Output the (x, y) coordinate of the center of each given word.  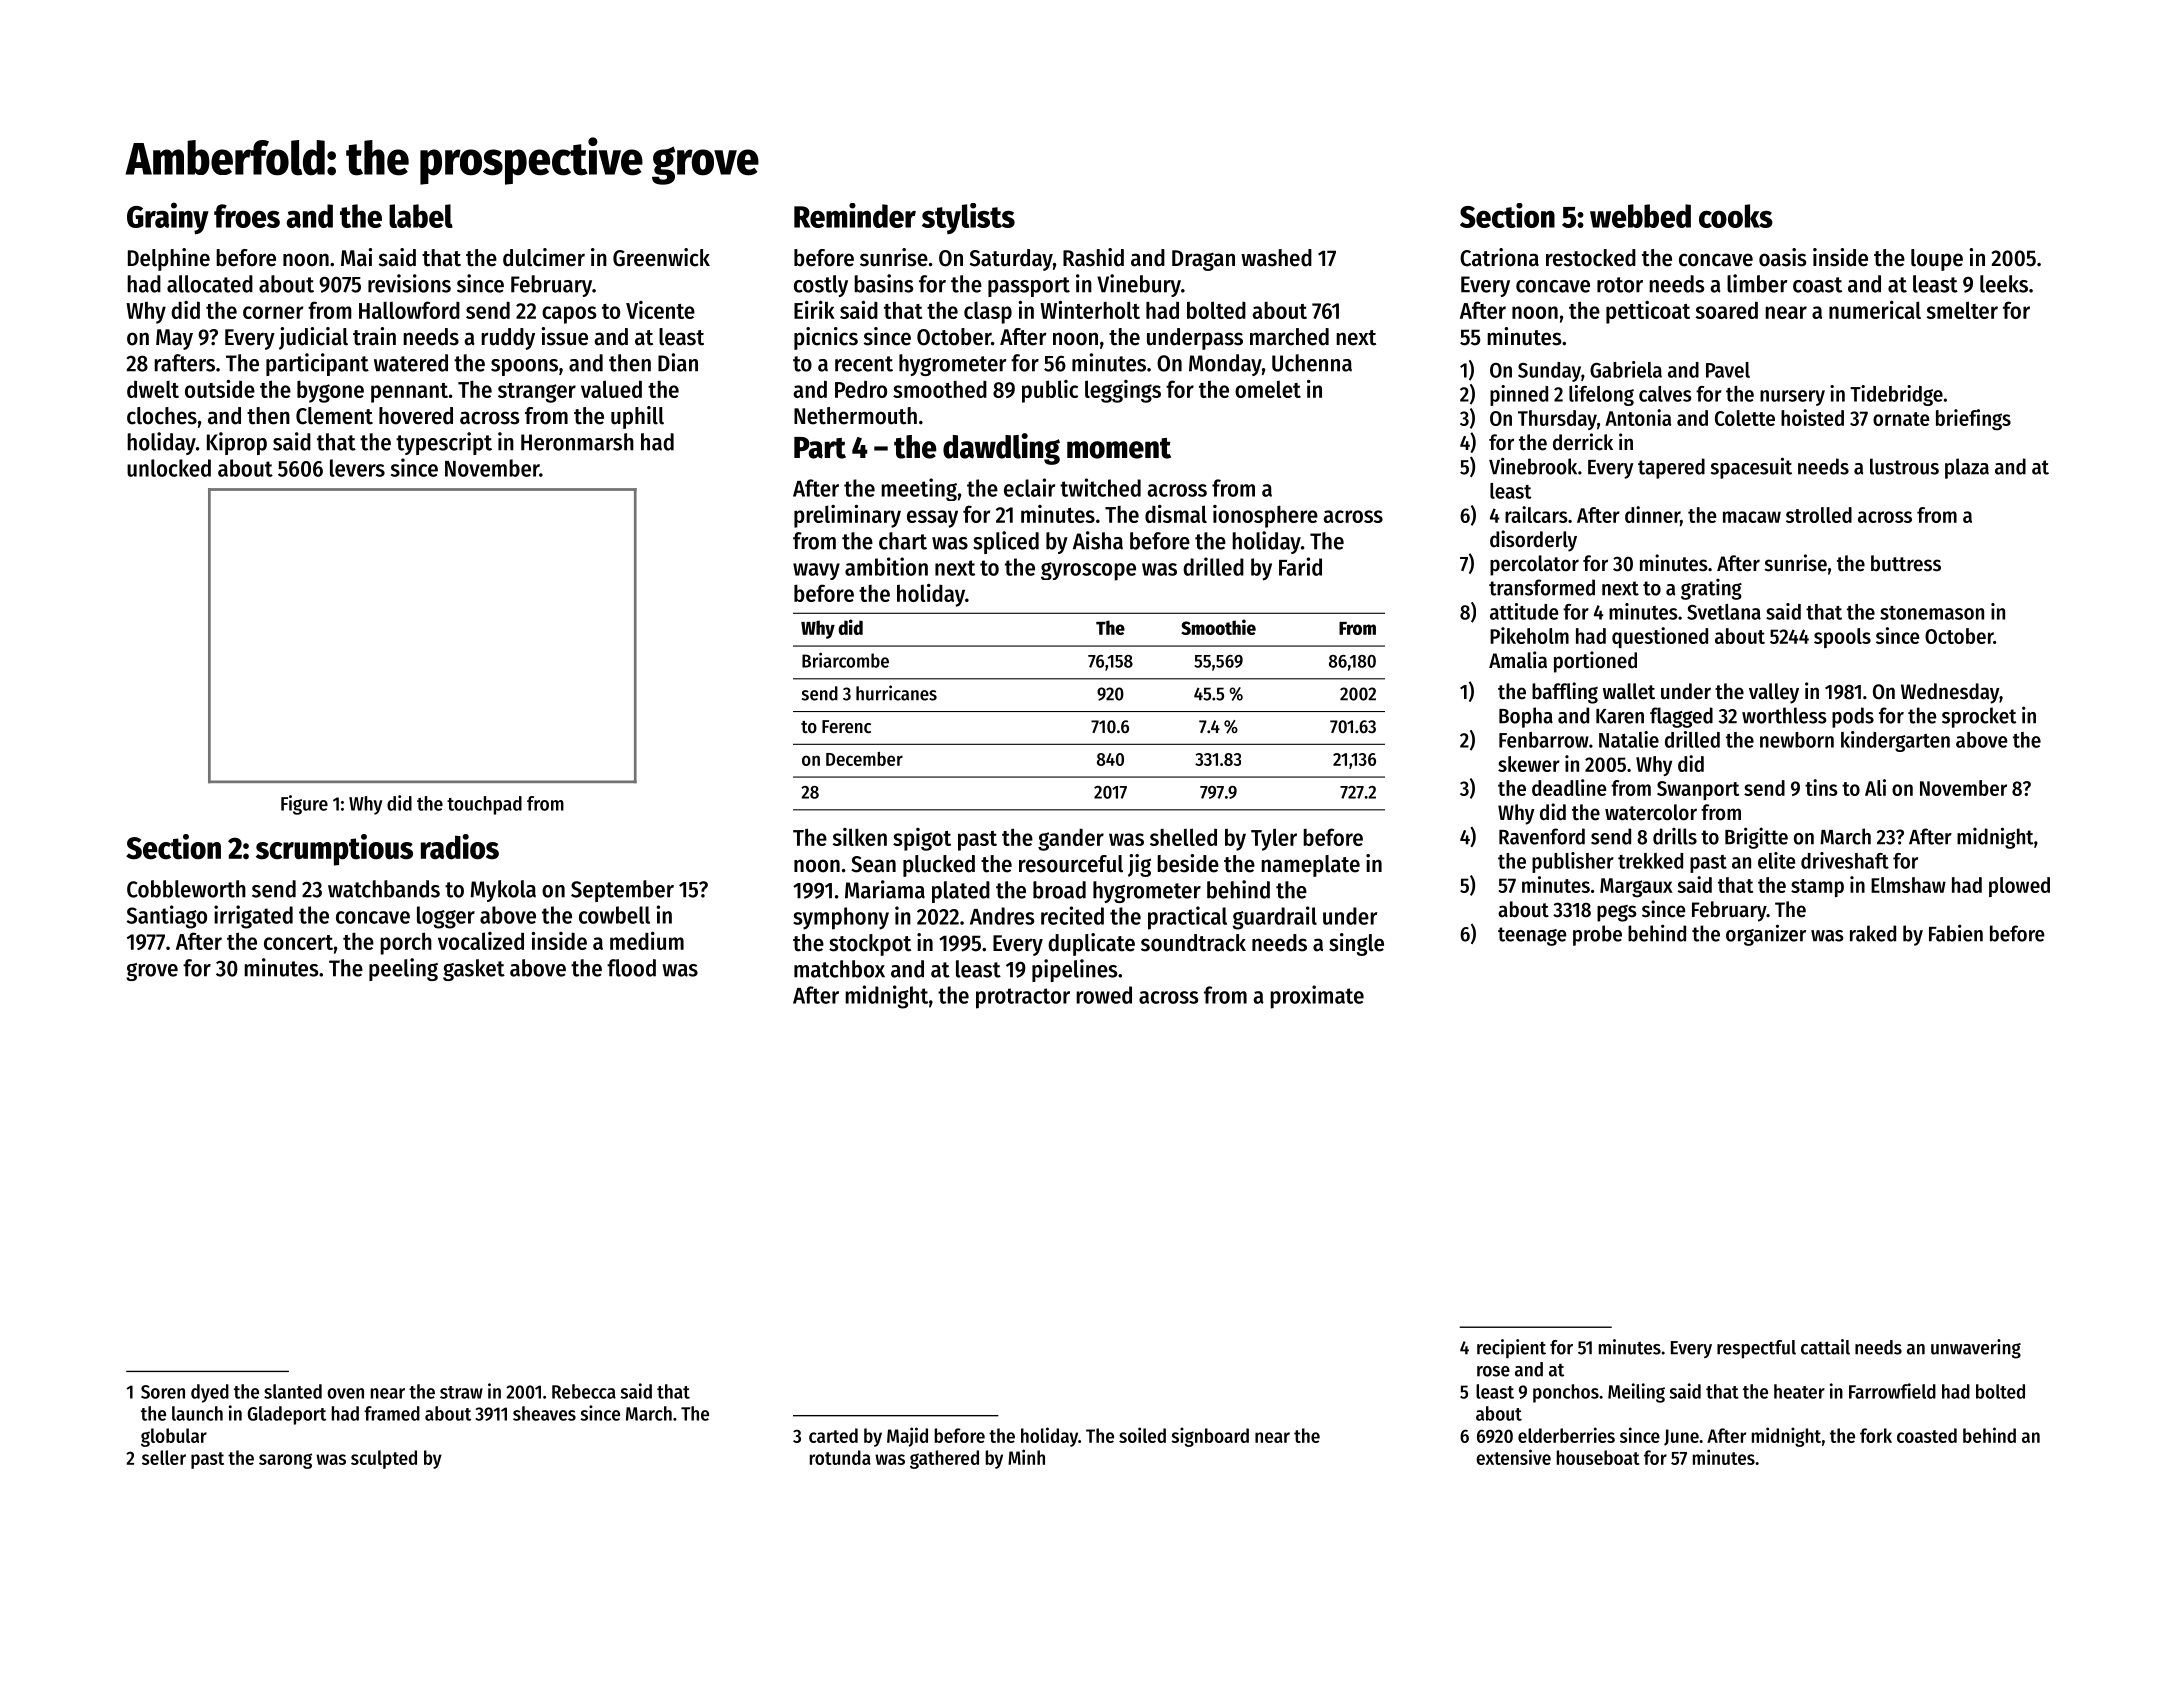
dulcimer (544, 257)
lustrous (1904, 466)
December (864, 759)
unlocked (169, 468)
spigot (922, 839)
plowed (2019, 887)
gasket (474, 970)
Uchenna (1312, 363)
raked (1873, 933)
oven (345, 1393)
